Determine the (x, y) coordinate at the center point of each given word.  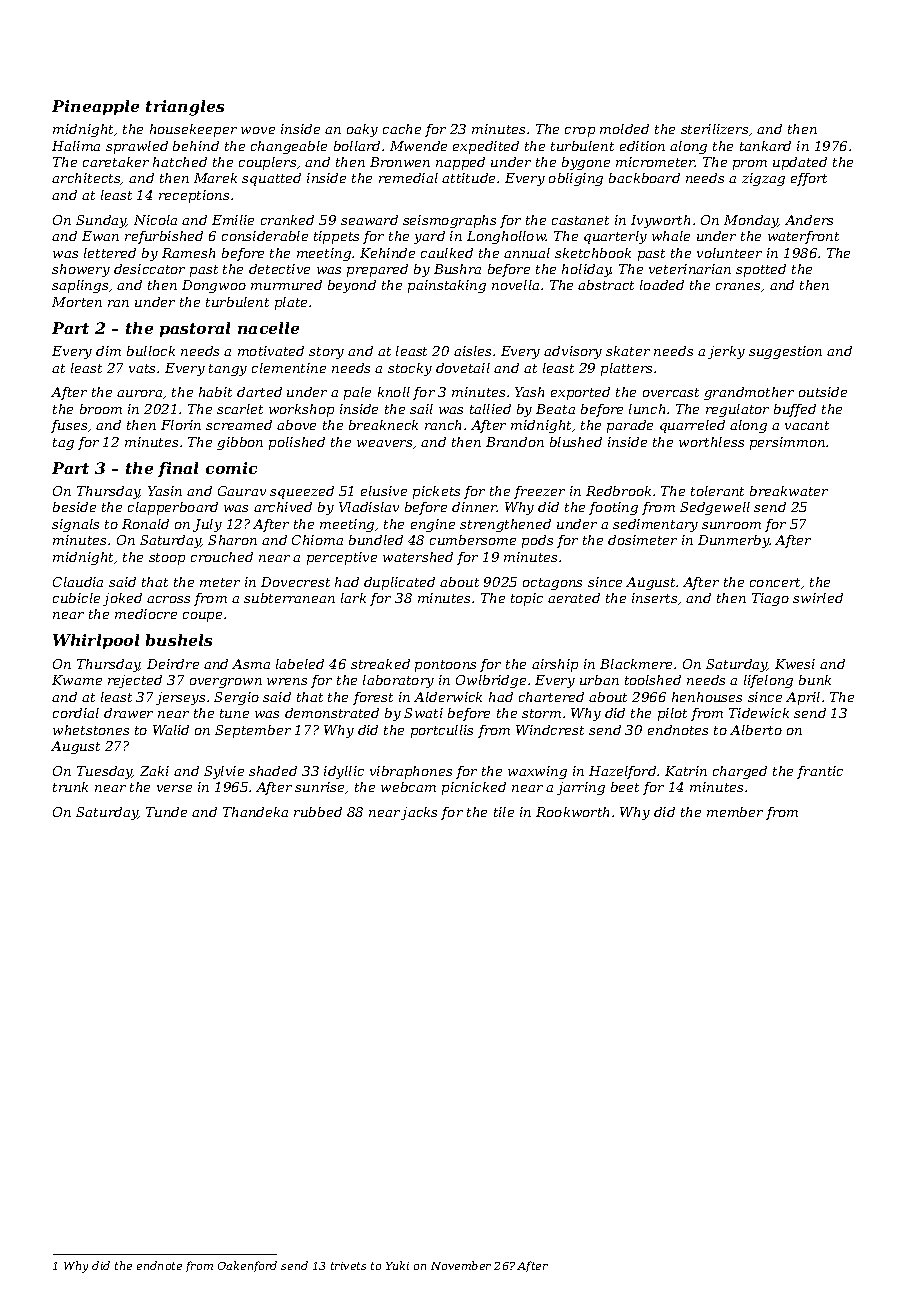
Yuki (397, 1265)
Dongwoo (214, 286)
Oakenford (247, 1266)
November (461, 1265)
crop (580, 132)
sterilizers (714, 129)
